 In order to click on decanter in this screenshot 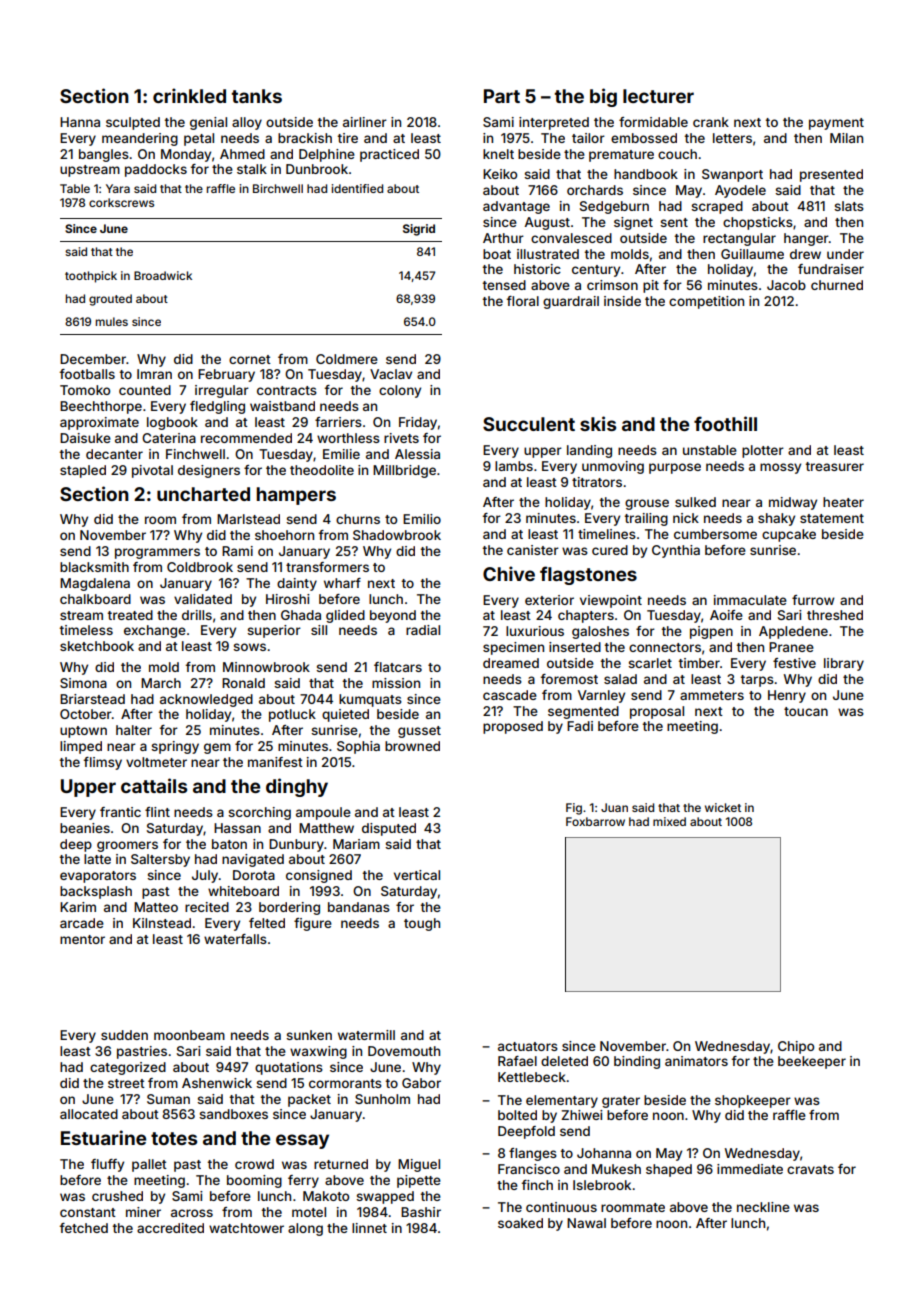, I will do `click(114, 454)`.
